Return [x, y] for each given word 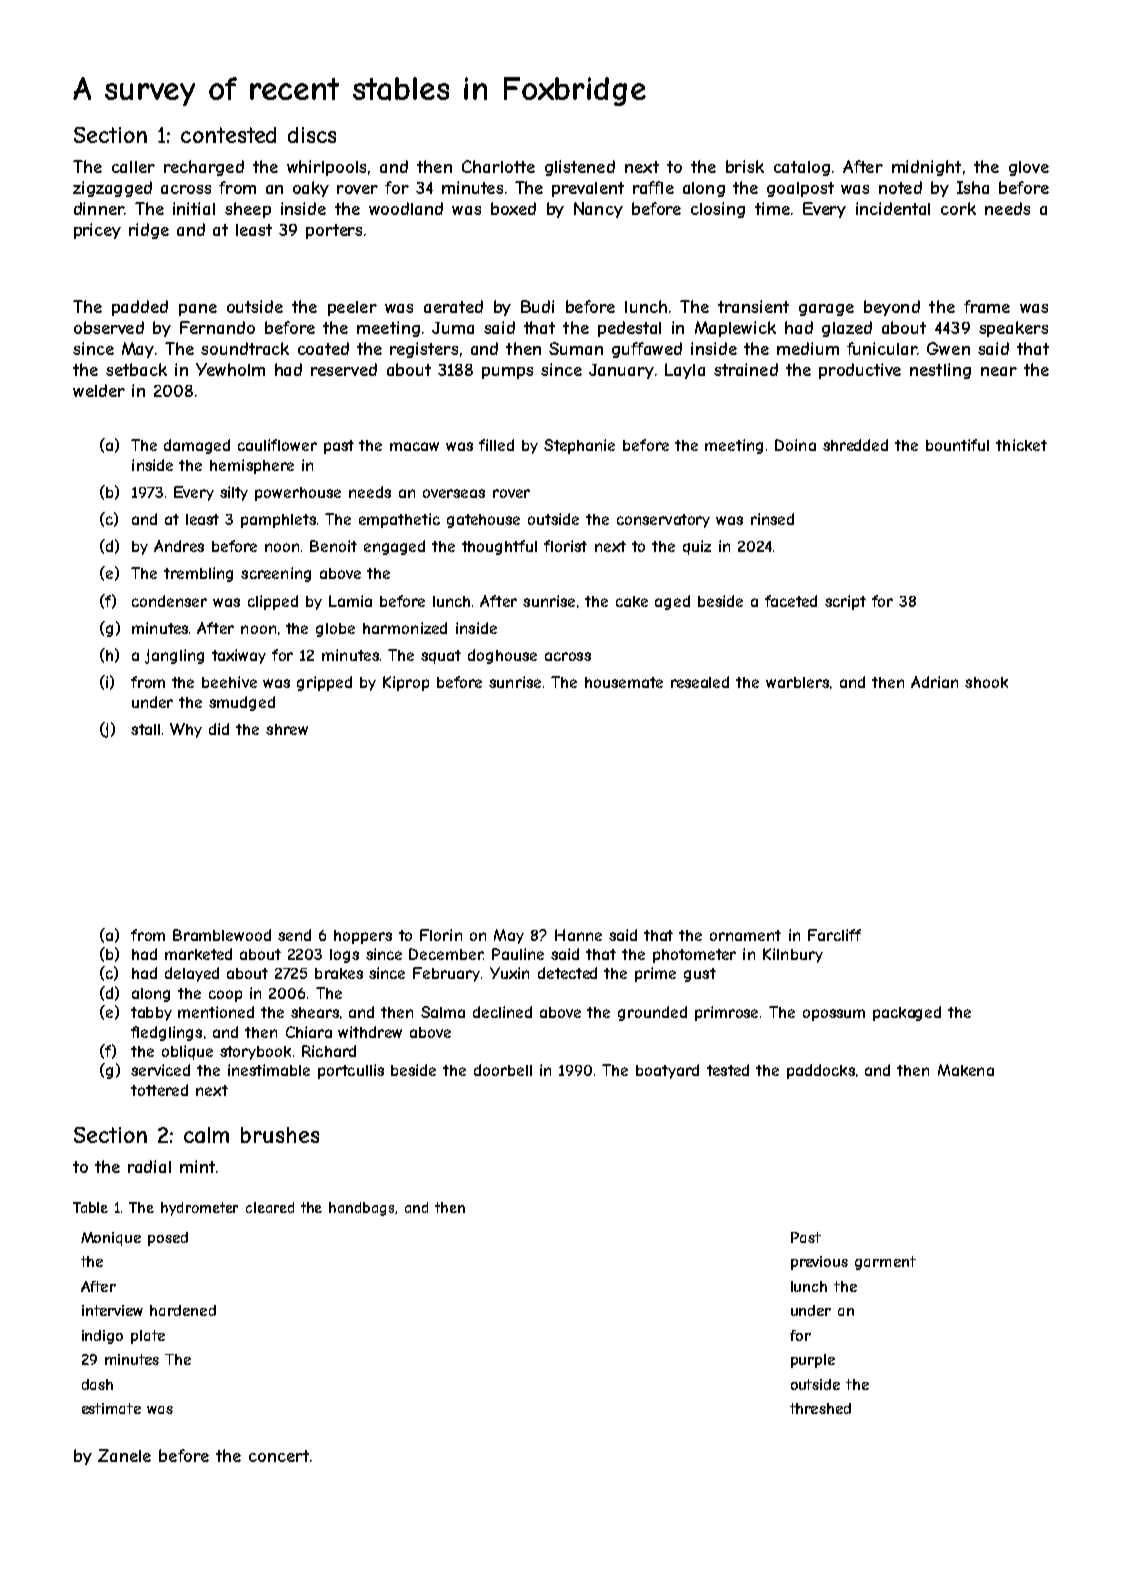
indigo [102, 1337]
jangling [174, 656]
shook [986, 682]
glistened [580, 168]
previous [819, 1263]
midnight [926, 168]
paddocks [821, 1071]
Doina [795, 445]
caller [133, 167]
